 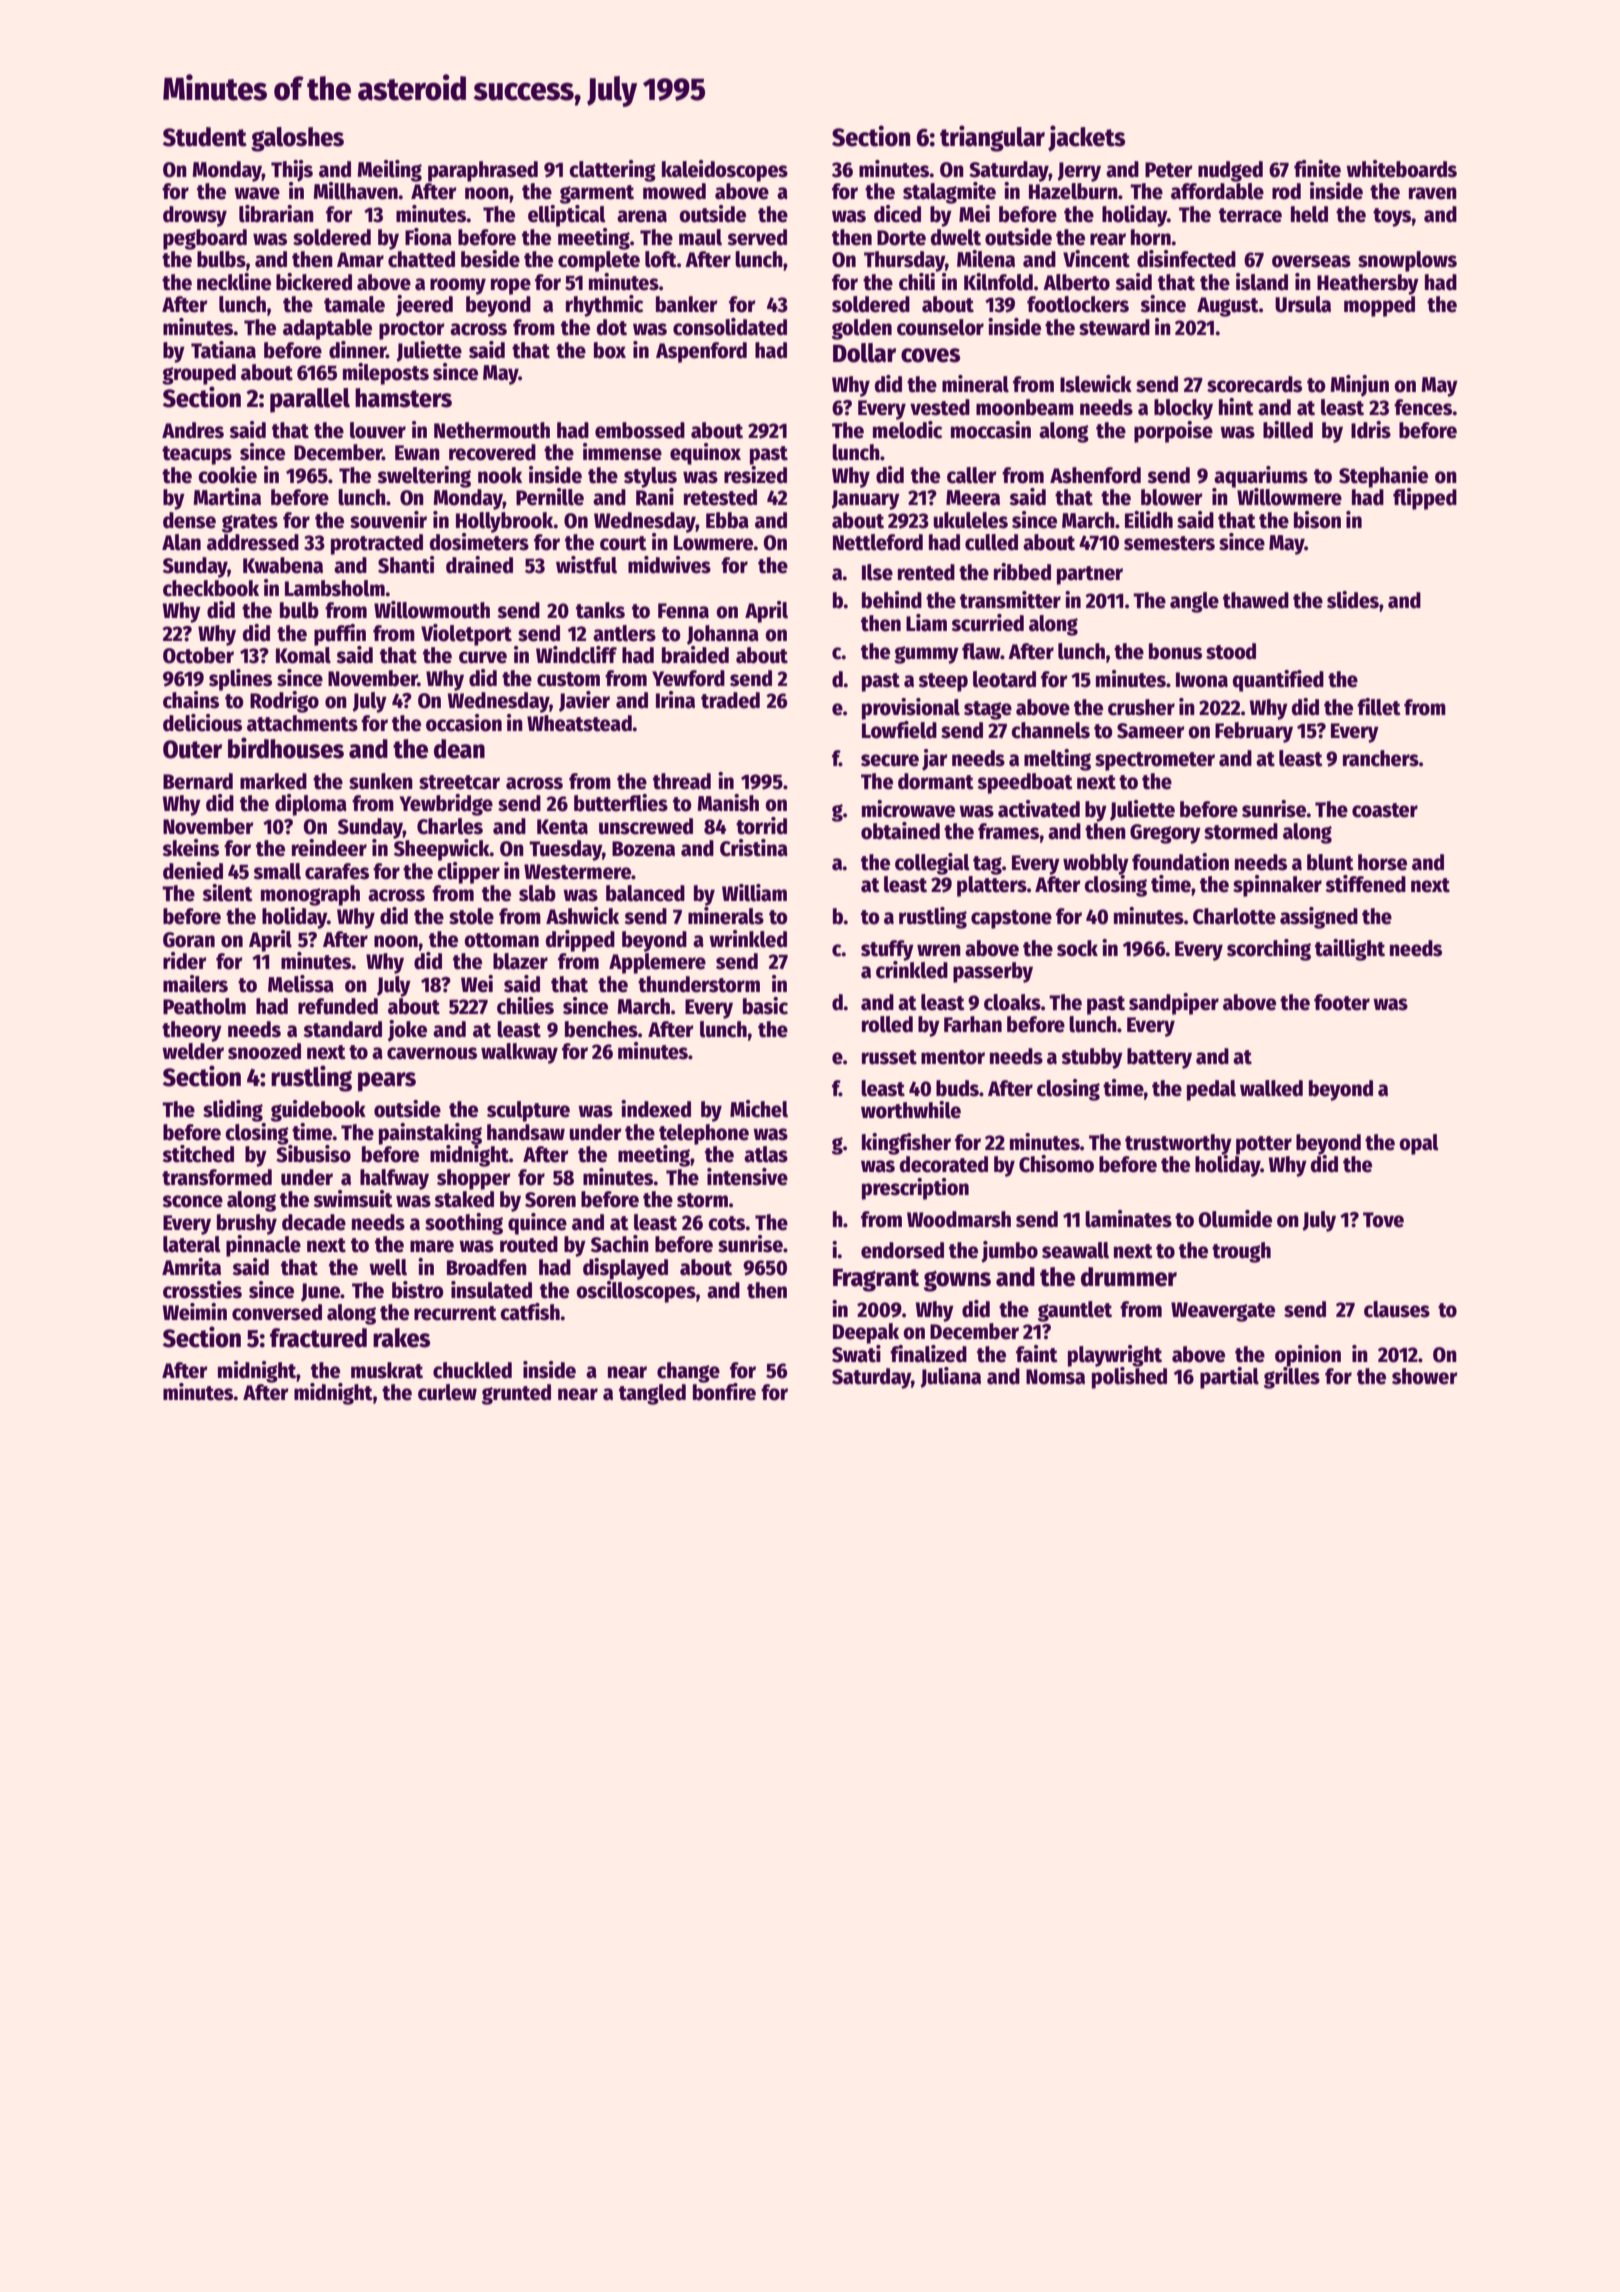 What do you see at coordinates (432, 610) in the page?
I see `Willowmouth` at bounding box center [432, 610].
